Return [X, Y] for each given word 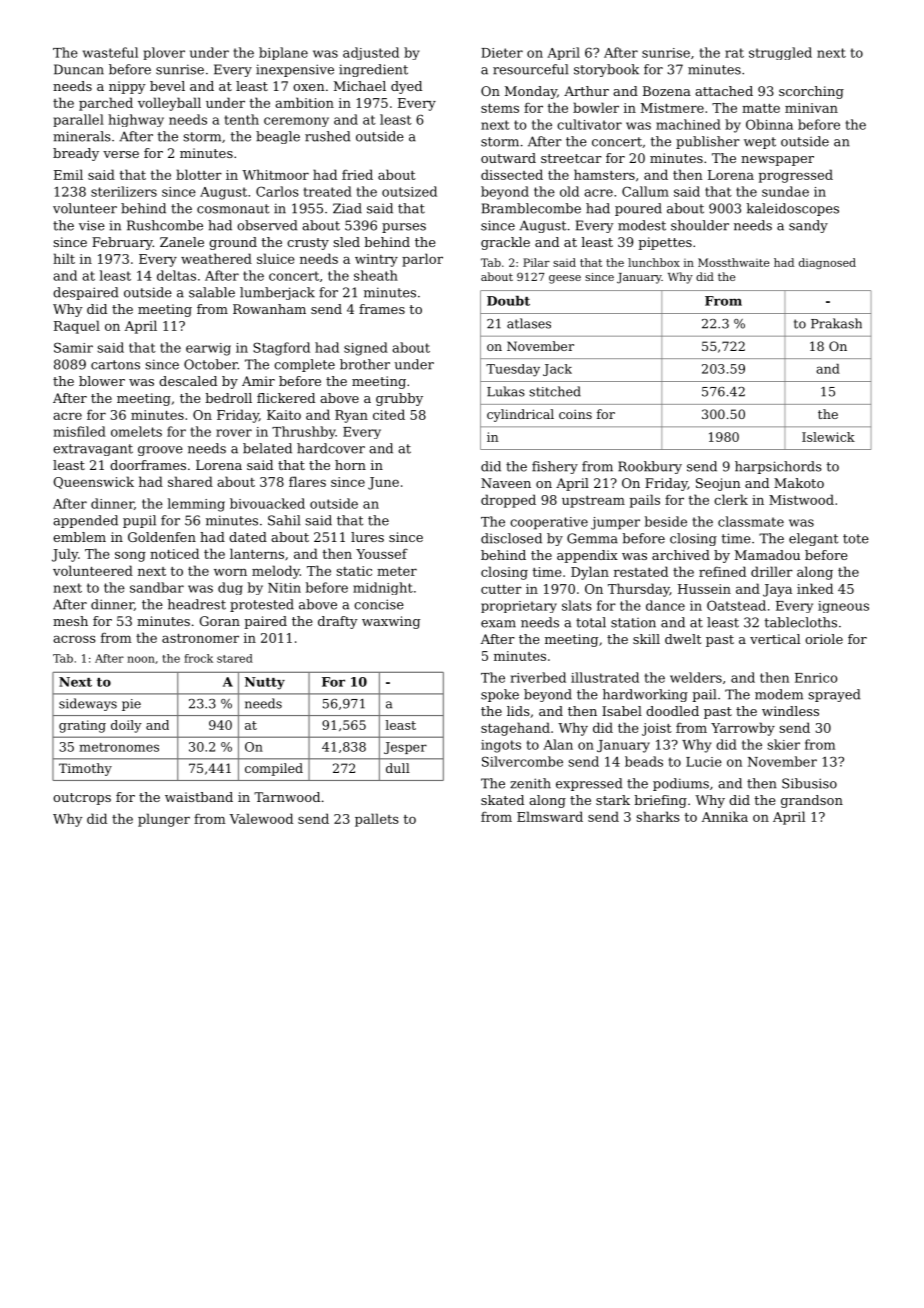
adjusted [371, 53]
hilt [64, 258]
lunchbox [654, 262]
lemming [196, 505]
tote [856, 539]
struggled [780, 53]
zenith [530, 783]
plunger [164, 820]
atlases [529, 323]
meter [397, 571]
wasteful [110, 52]
